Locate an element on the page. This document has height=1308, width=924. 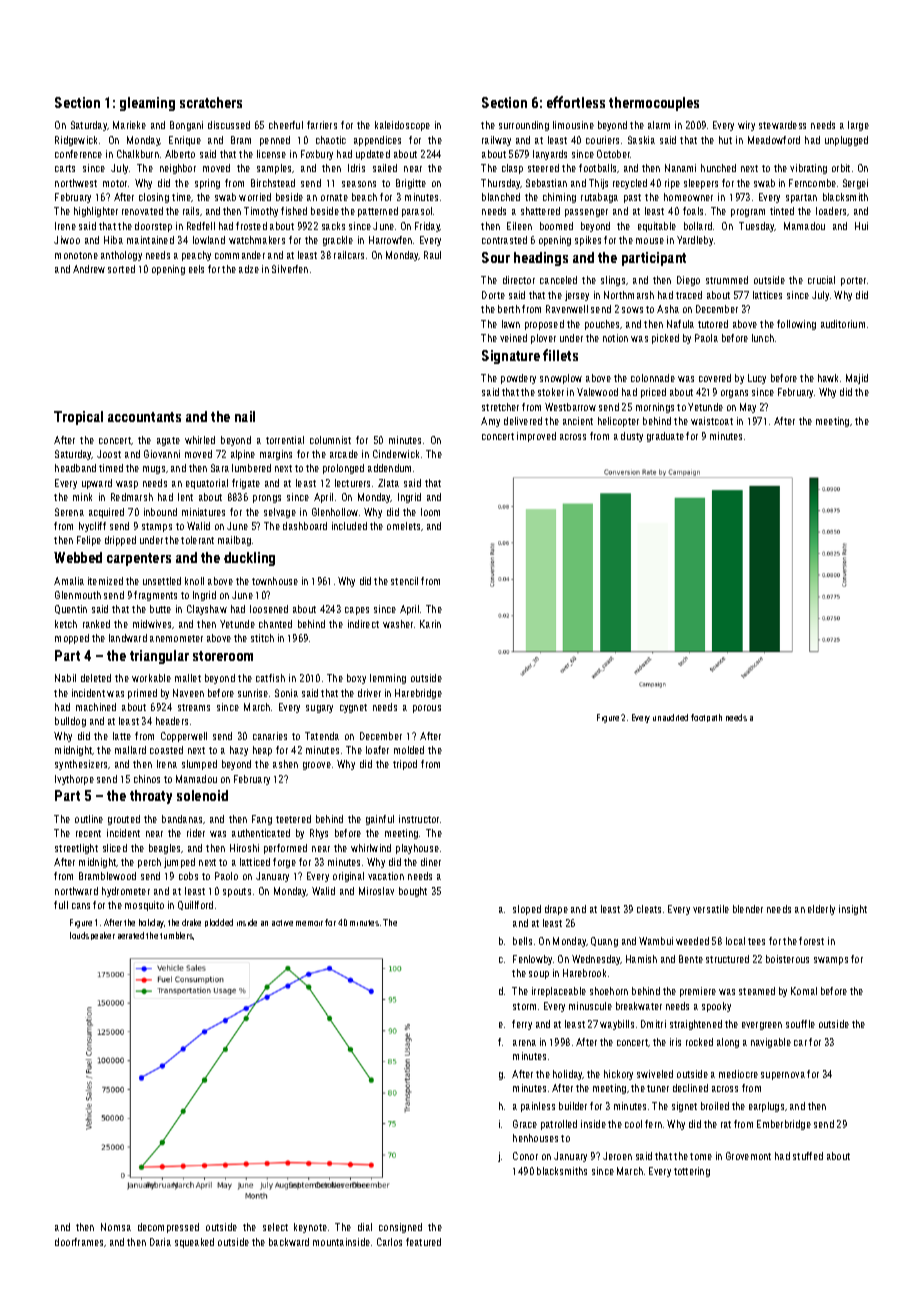
Hamish is located at coordinates (641, 959).
